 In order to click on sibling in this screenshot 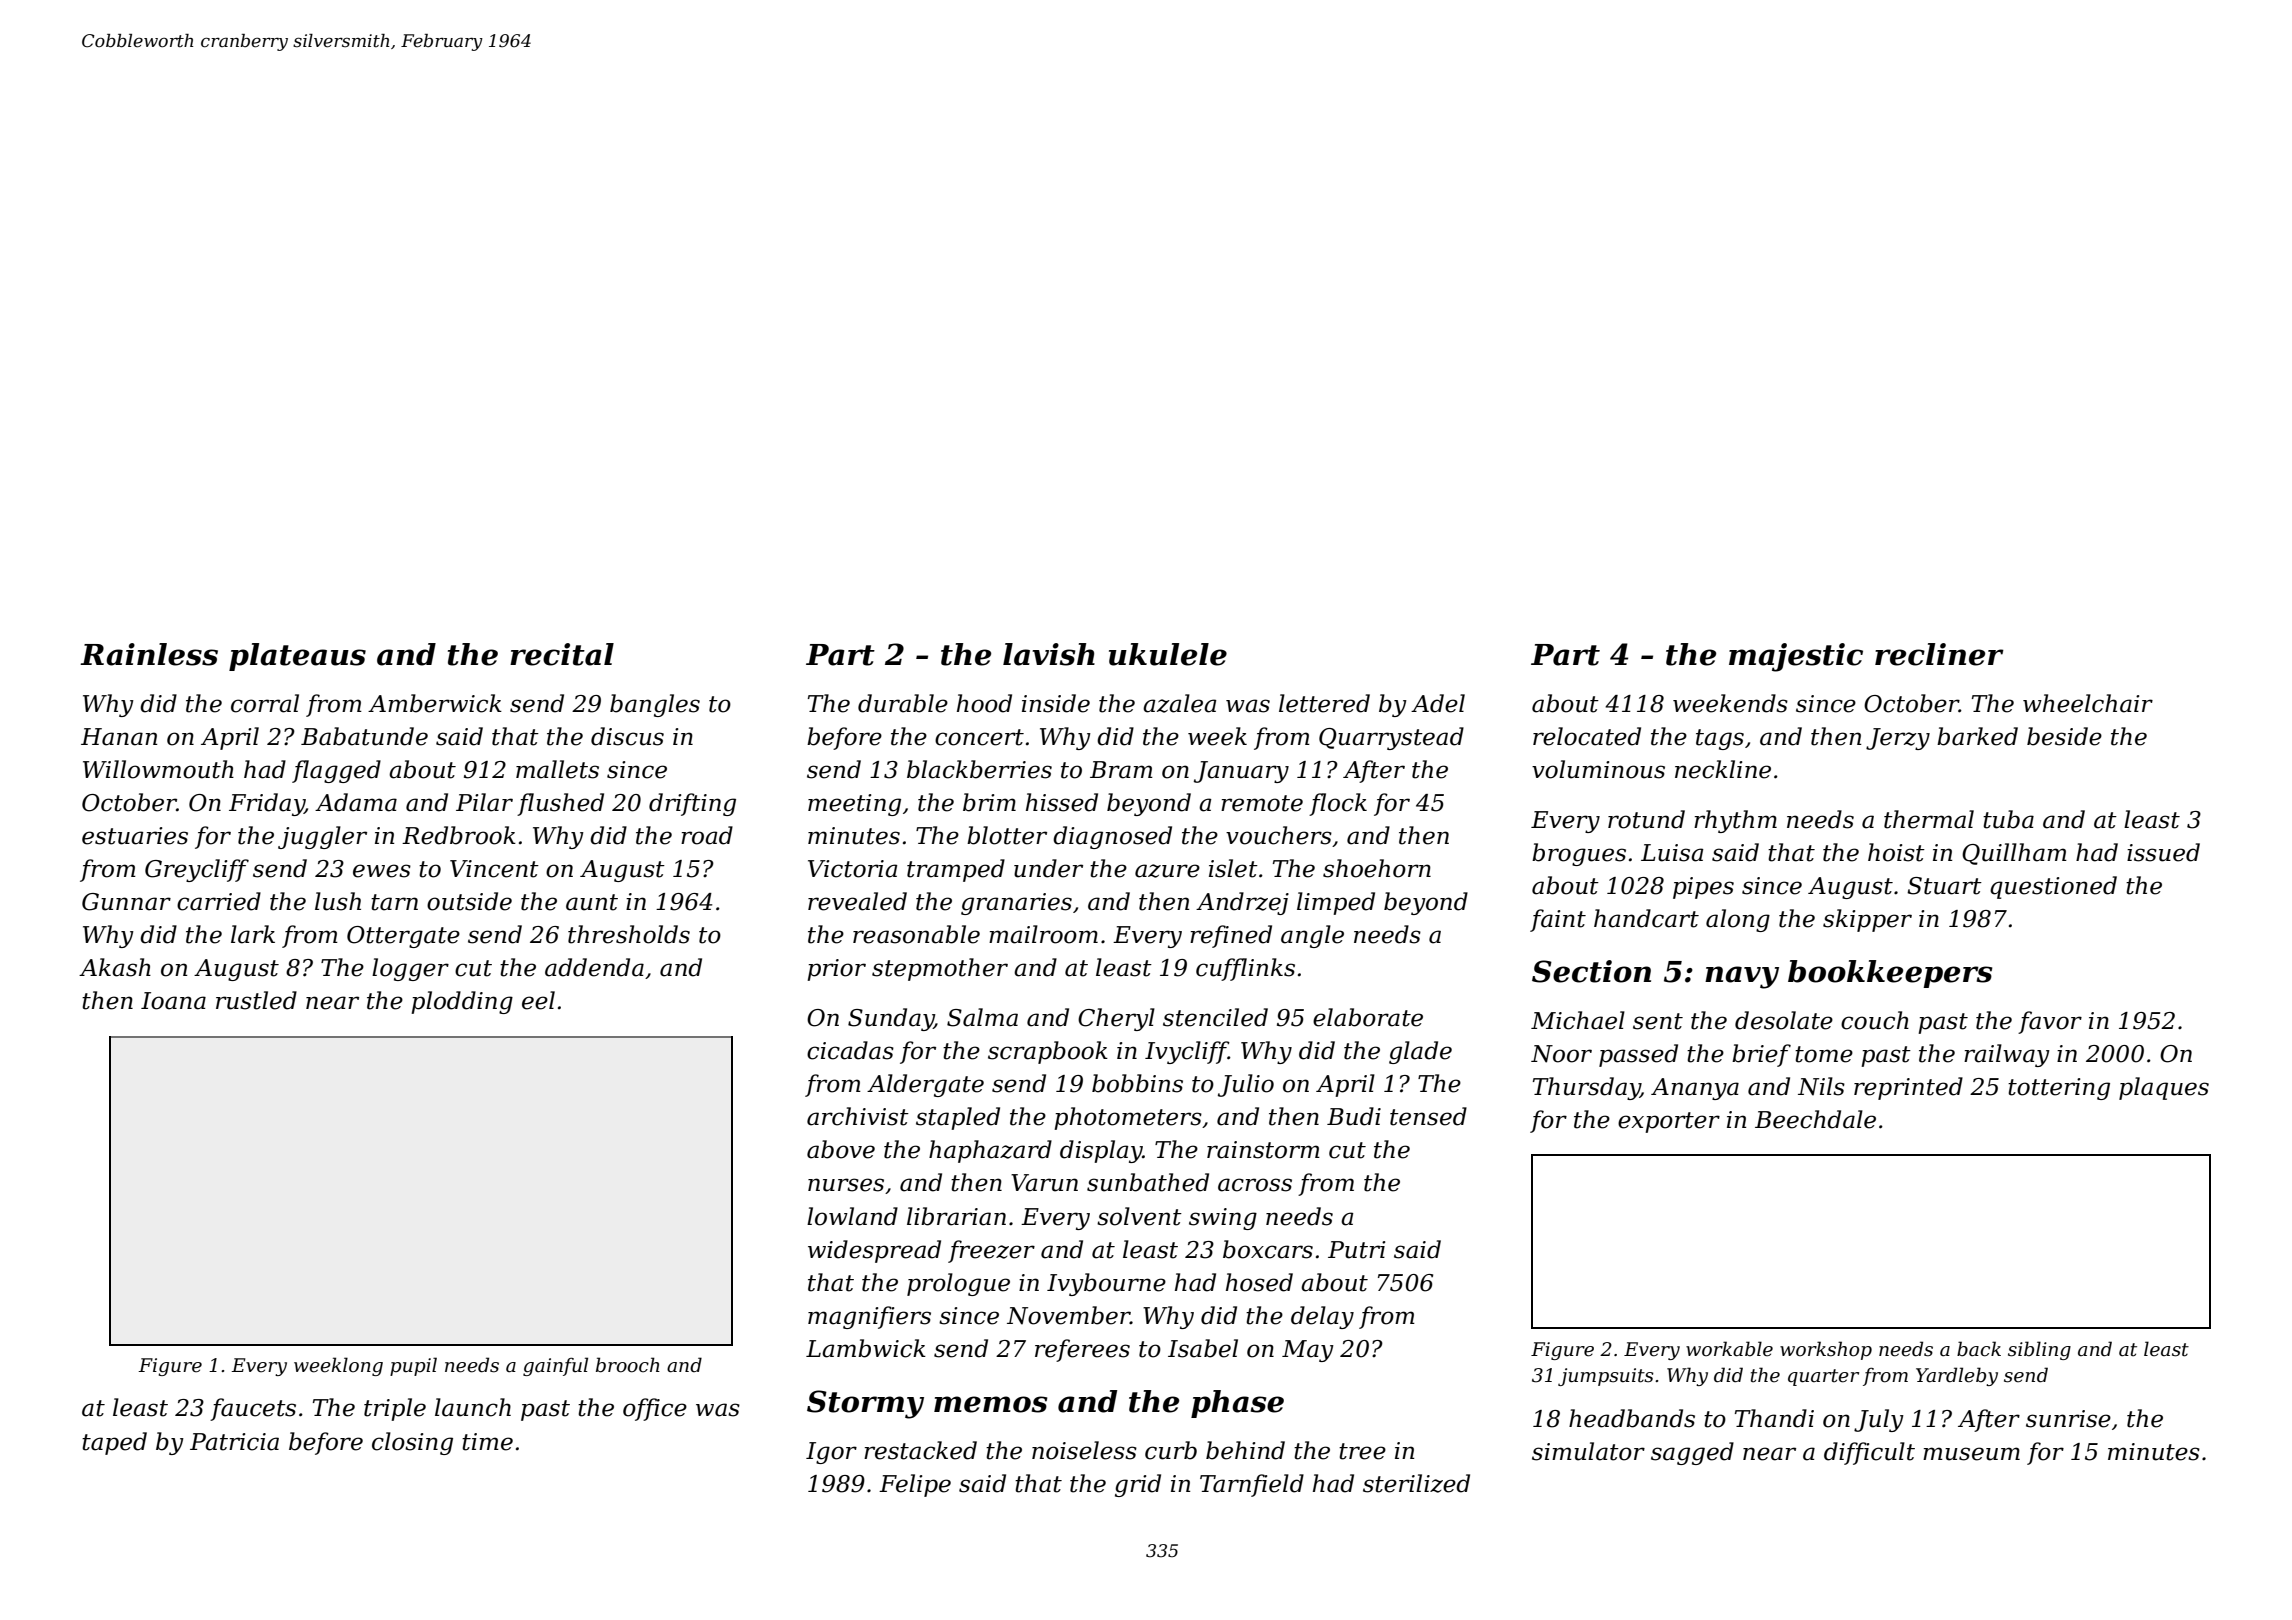, I will do `click(2039, 1350)`.
